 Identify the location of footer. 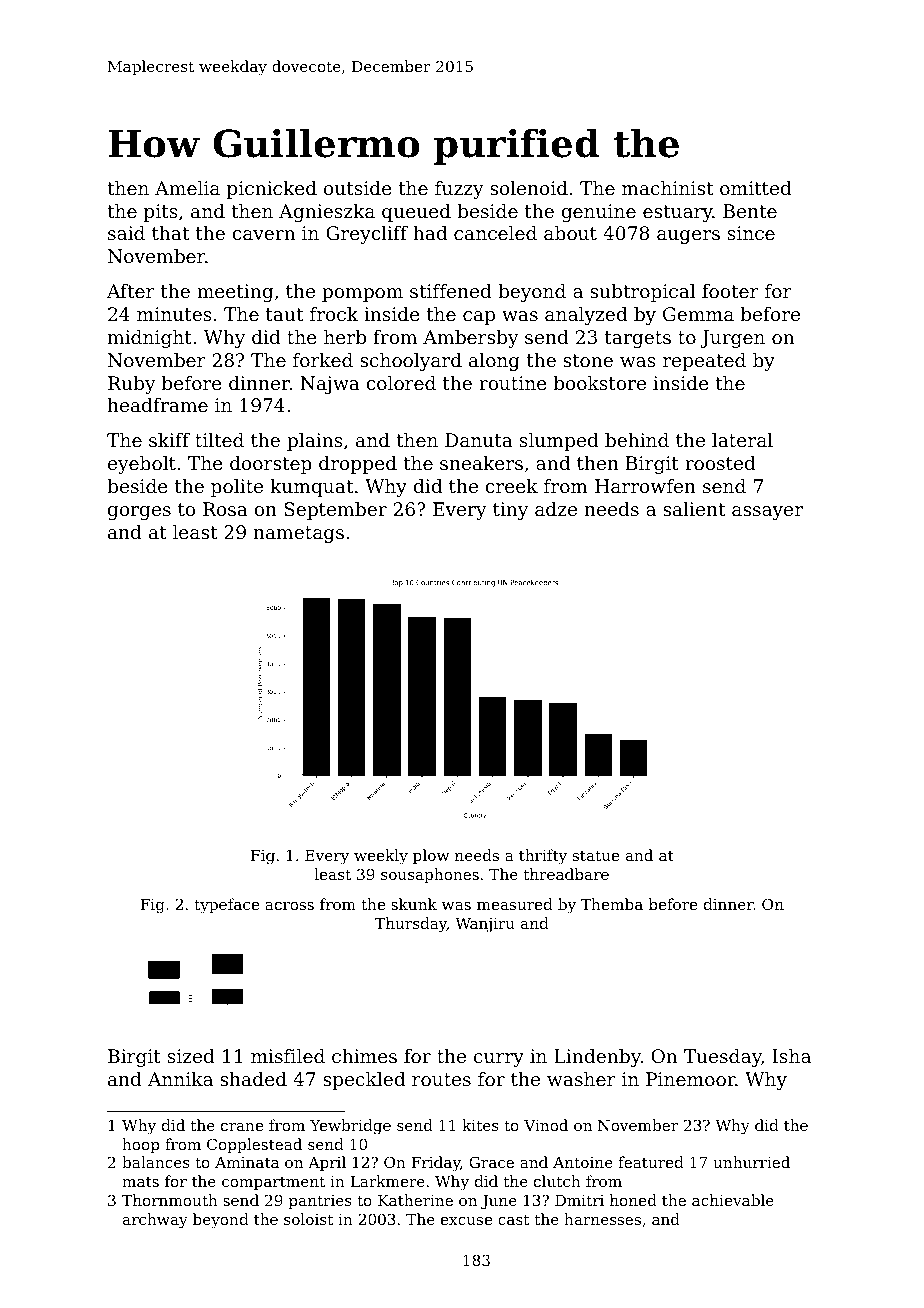
(730, 291).
